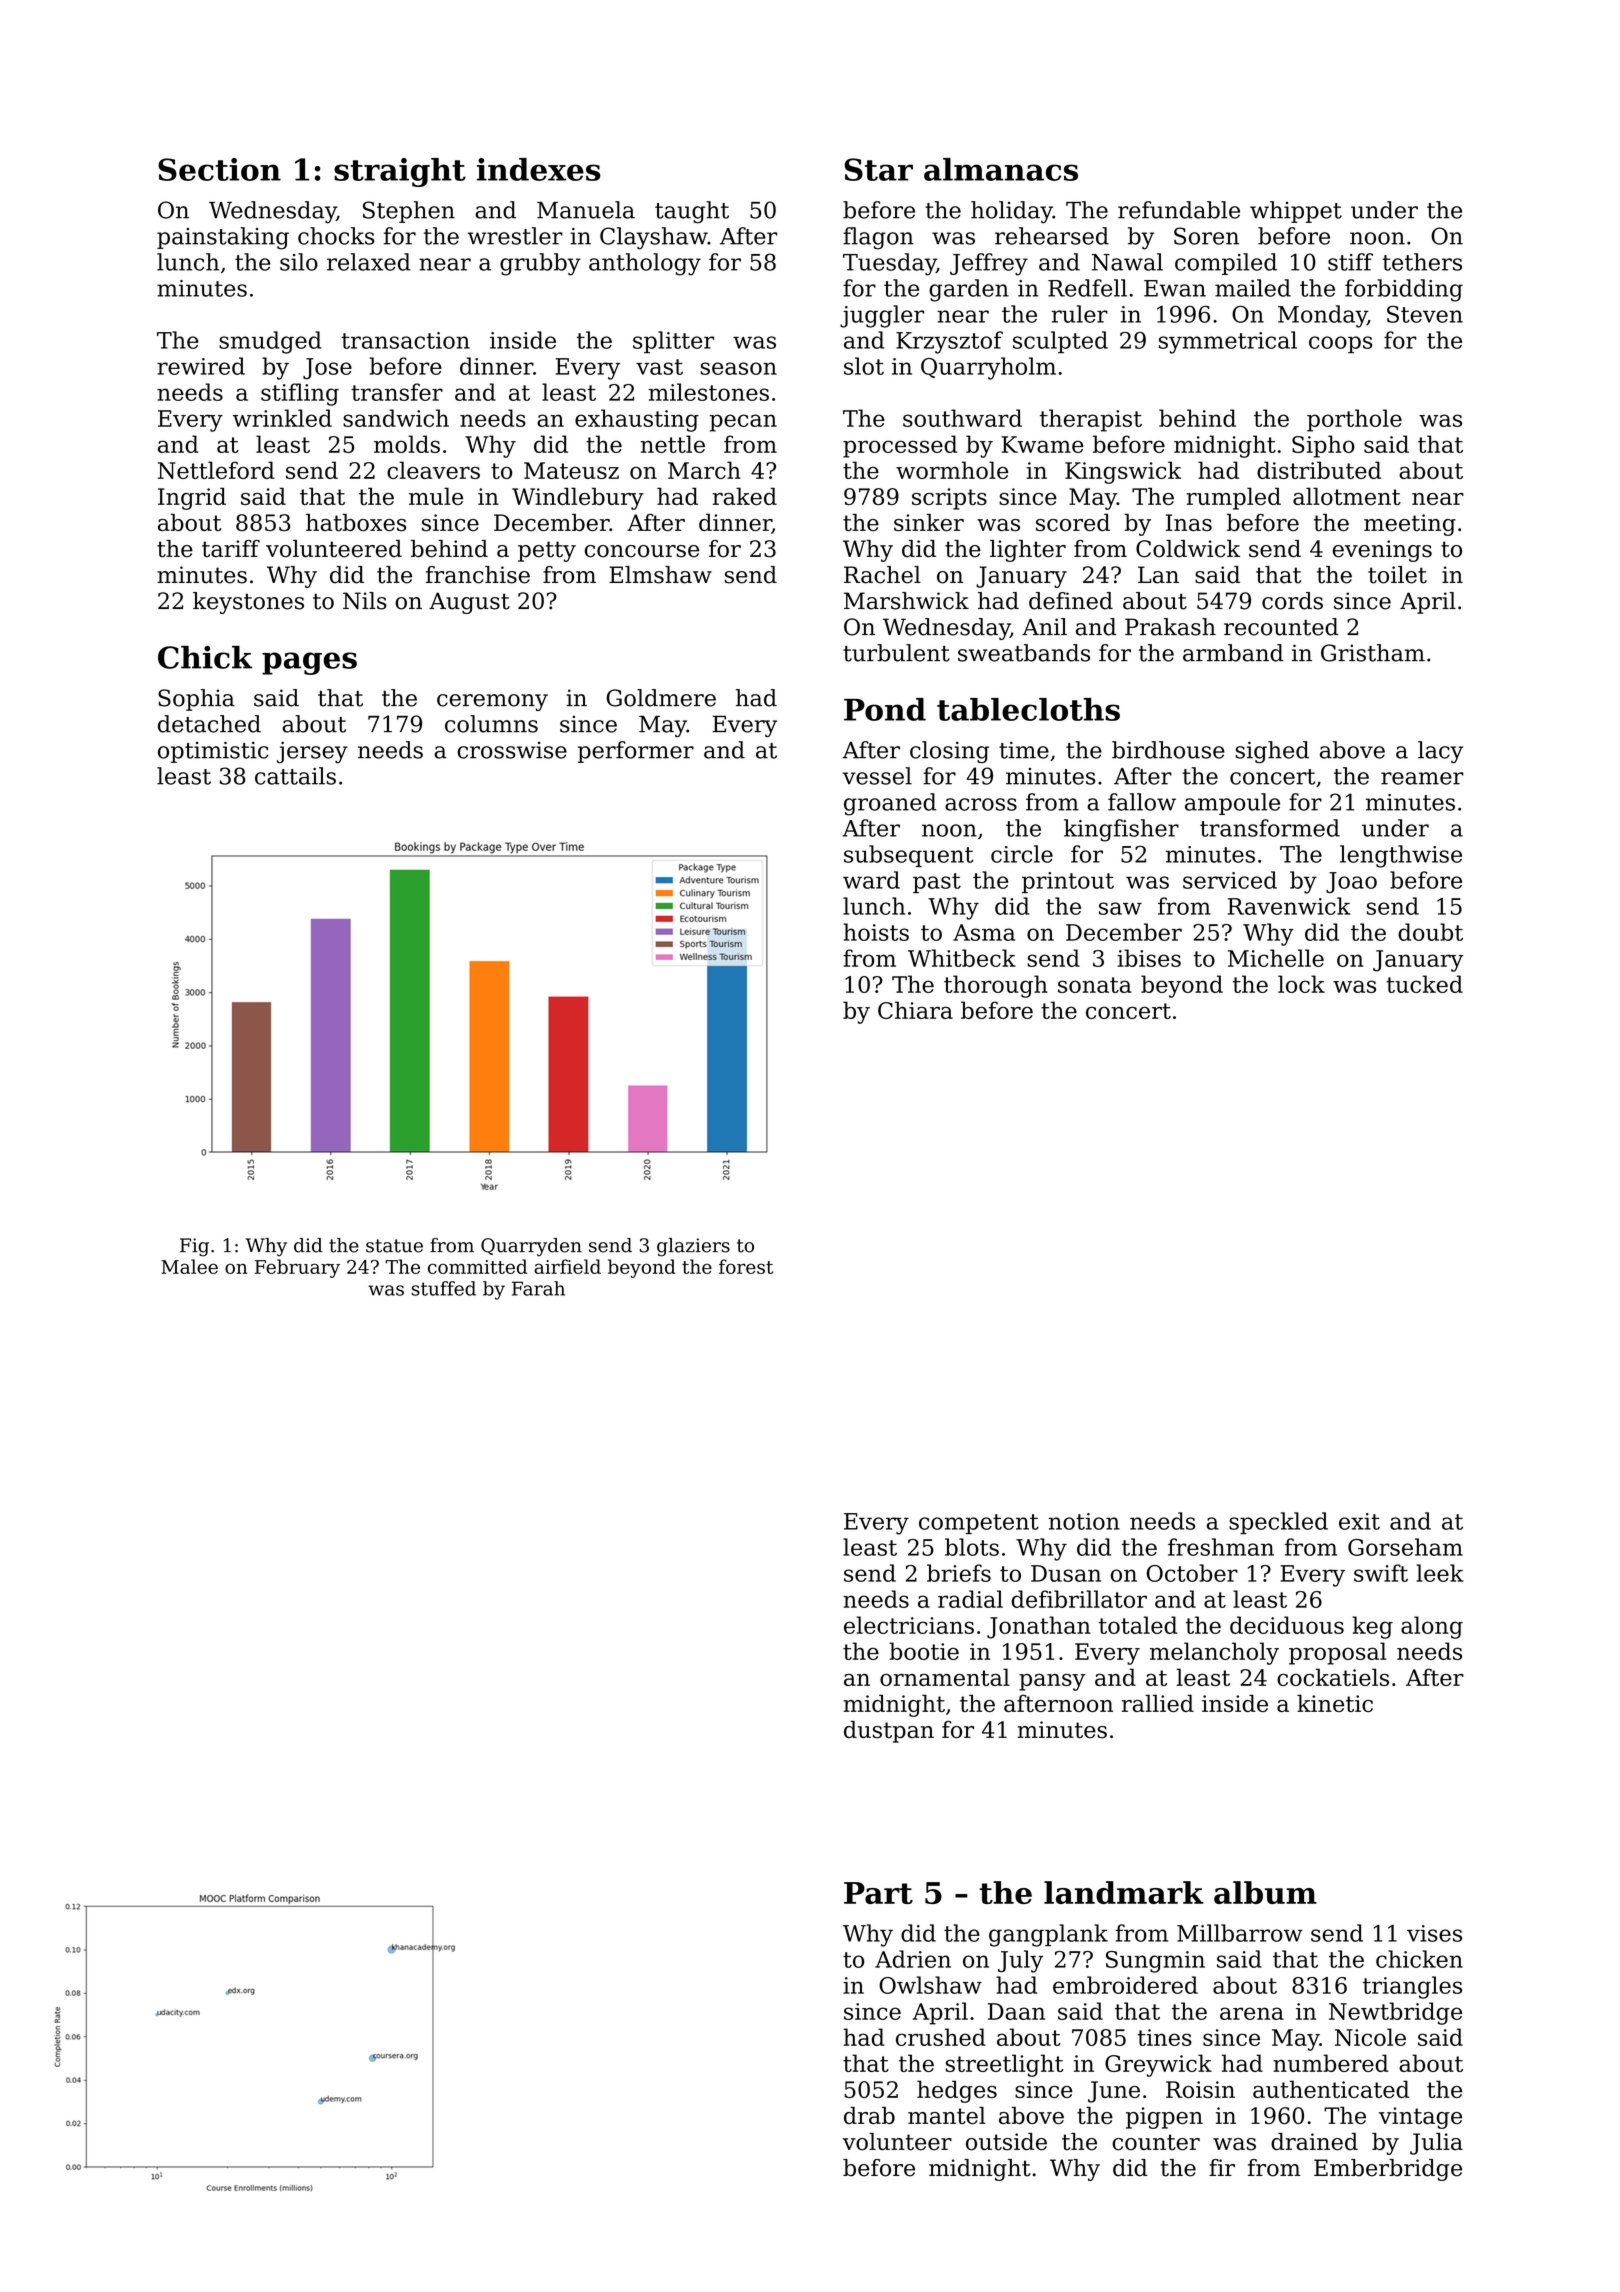 This image has width=1620, height=2292. What do you see at coordinates (1222, 2167) in the image?
I see `fir` at bounding box center [1222, 2167].
